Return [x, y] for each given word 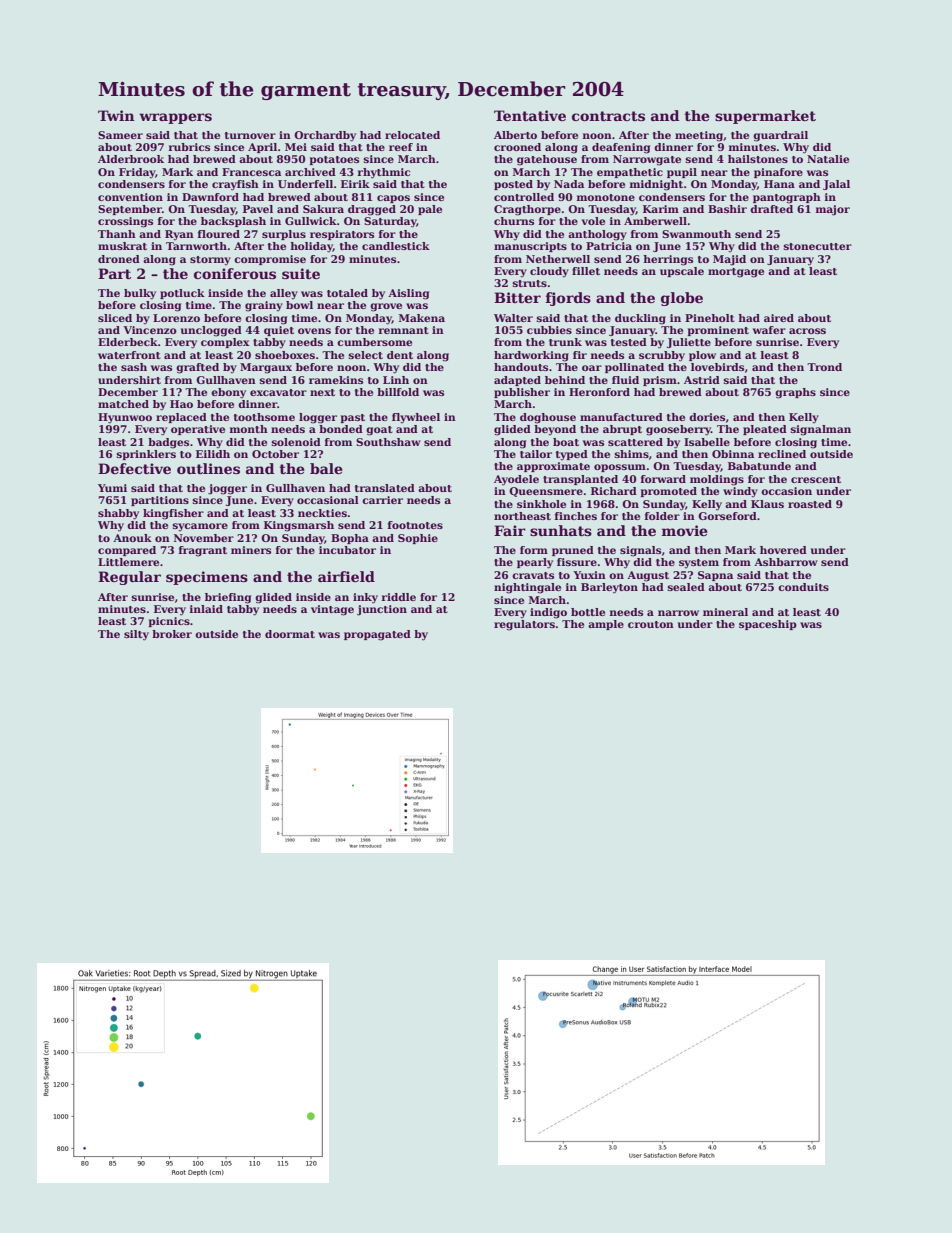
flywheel [416, 418]
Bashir [727, 209]
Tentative [530, 115]
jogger [227, 489]
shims [631, 454]
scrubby [662, 356]
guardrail [780, 136]
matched [123, 404]
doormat [290, 634]
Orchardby [325, 136]
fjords [568, 299]
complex [225, 343]
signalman [820, 430]
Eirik [355, 184]
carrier [382, 500]
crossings [125, 222]
